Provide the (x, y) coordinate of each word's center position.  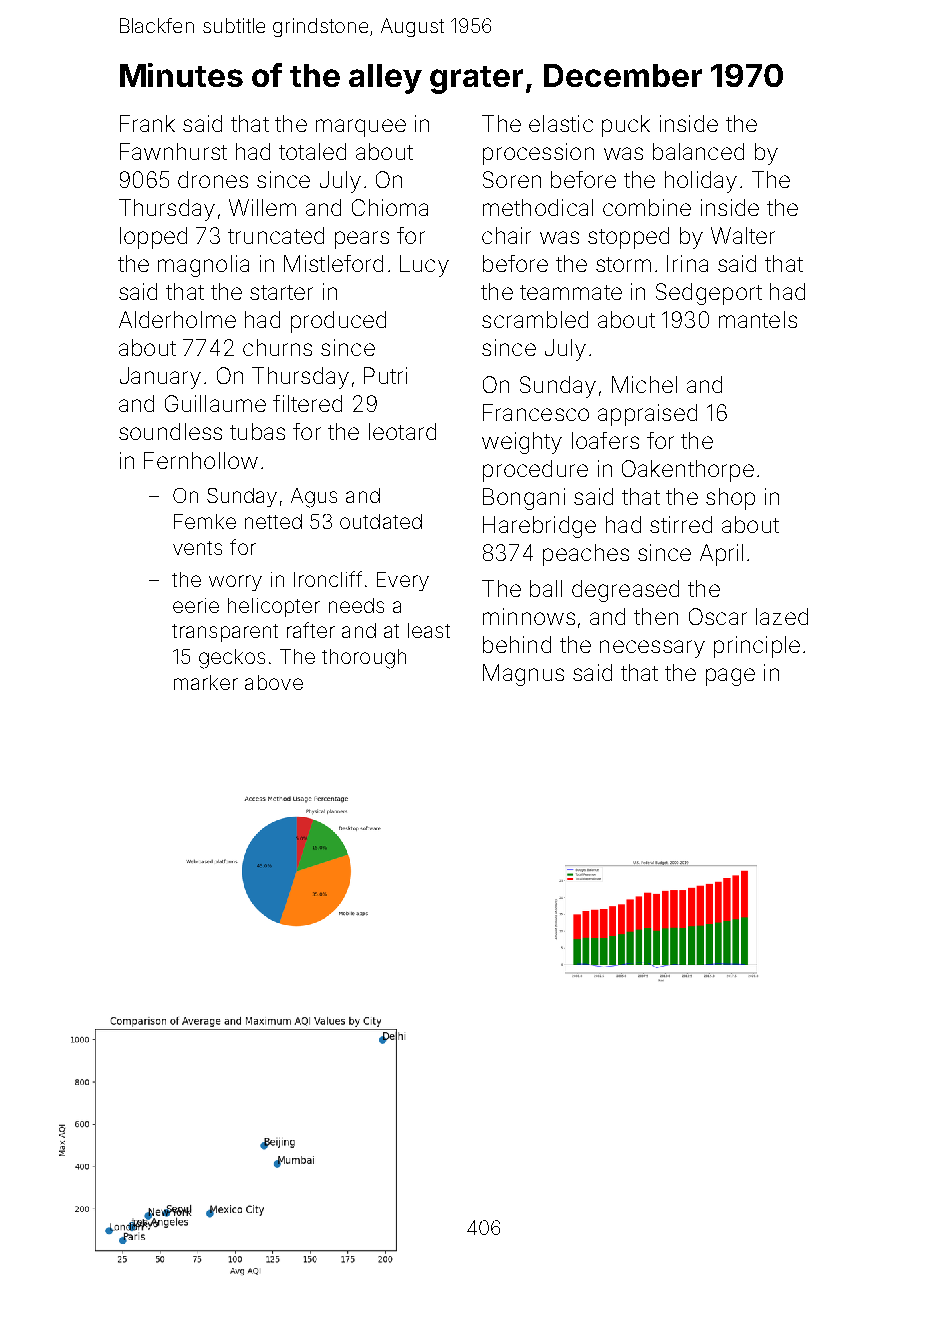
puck (626, 126)
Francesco (536, 412)
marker (206, 682)
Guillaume (215, 403)
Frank (147, 123)
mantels (758, 319)
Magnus (523, 675)
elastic (561, 123)
